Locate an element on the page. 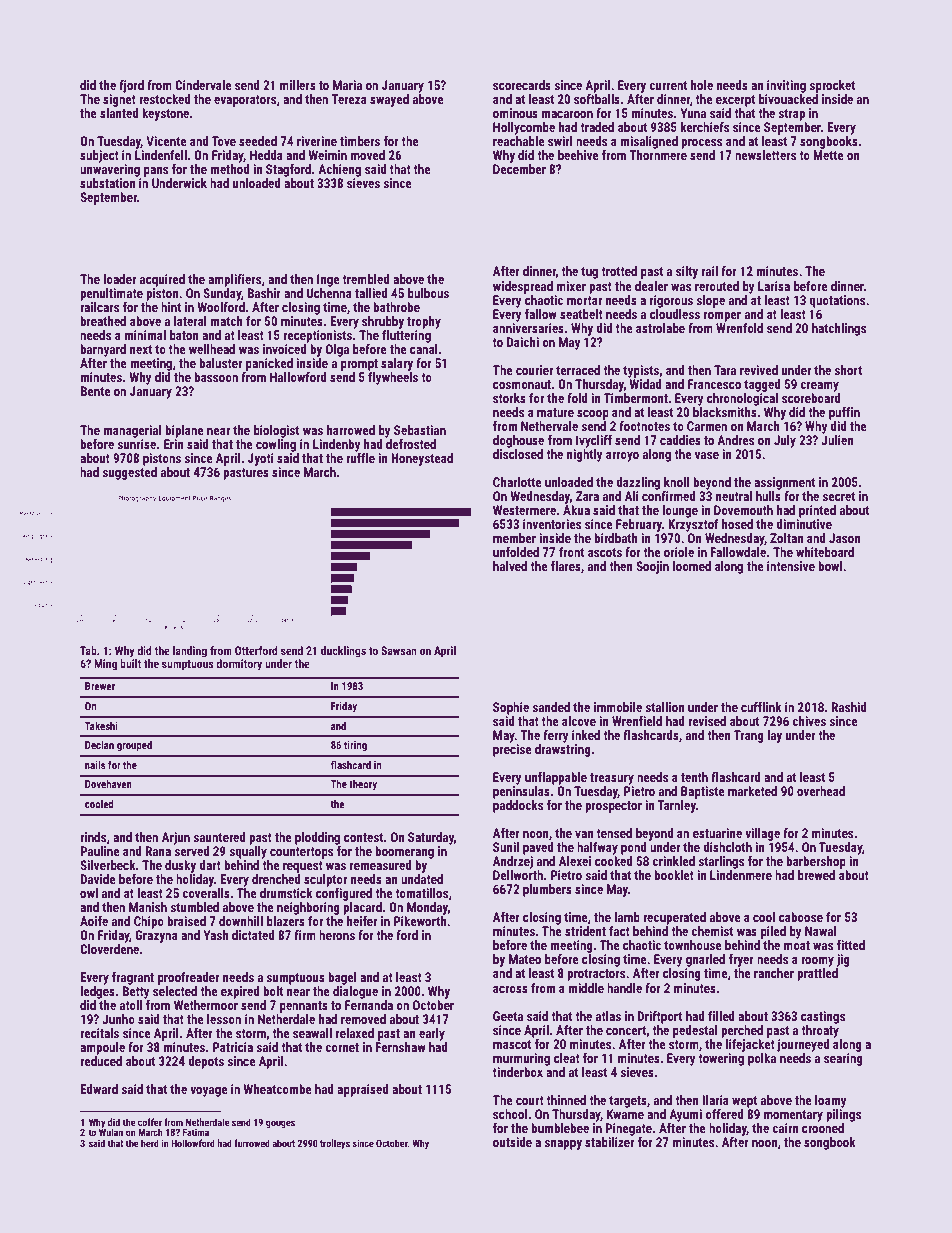  scorecards is located at coordinates (522, 85).
